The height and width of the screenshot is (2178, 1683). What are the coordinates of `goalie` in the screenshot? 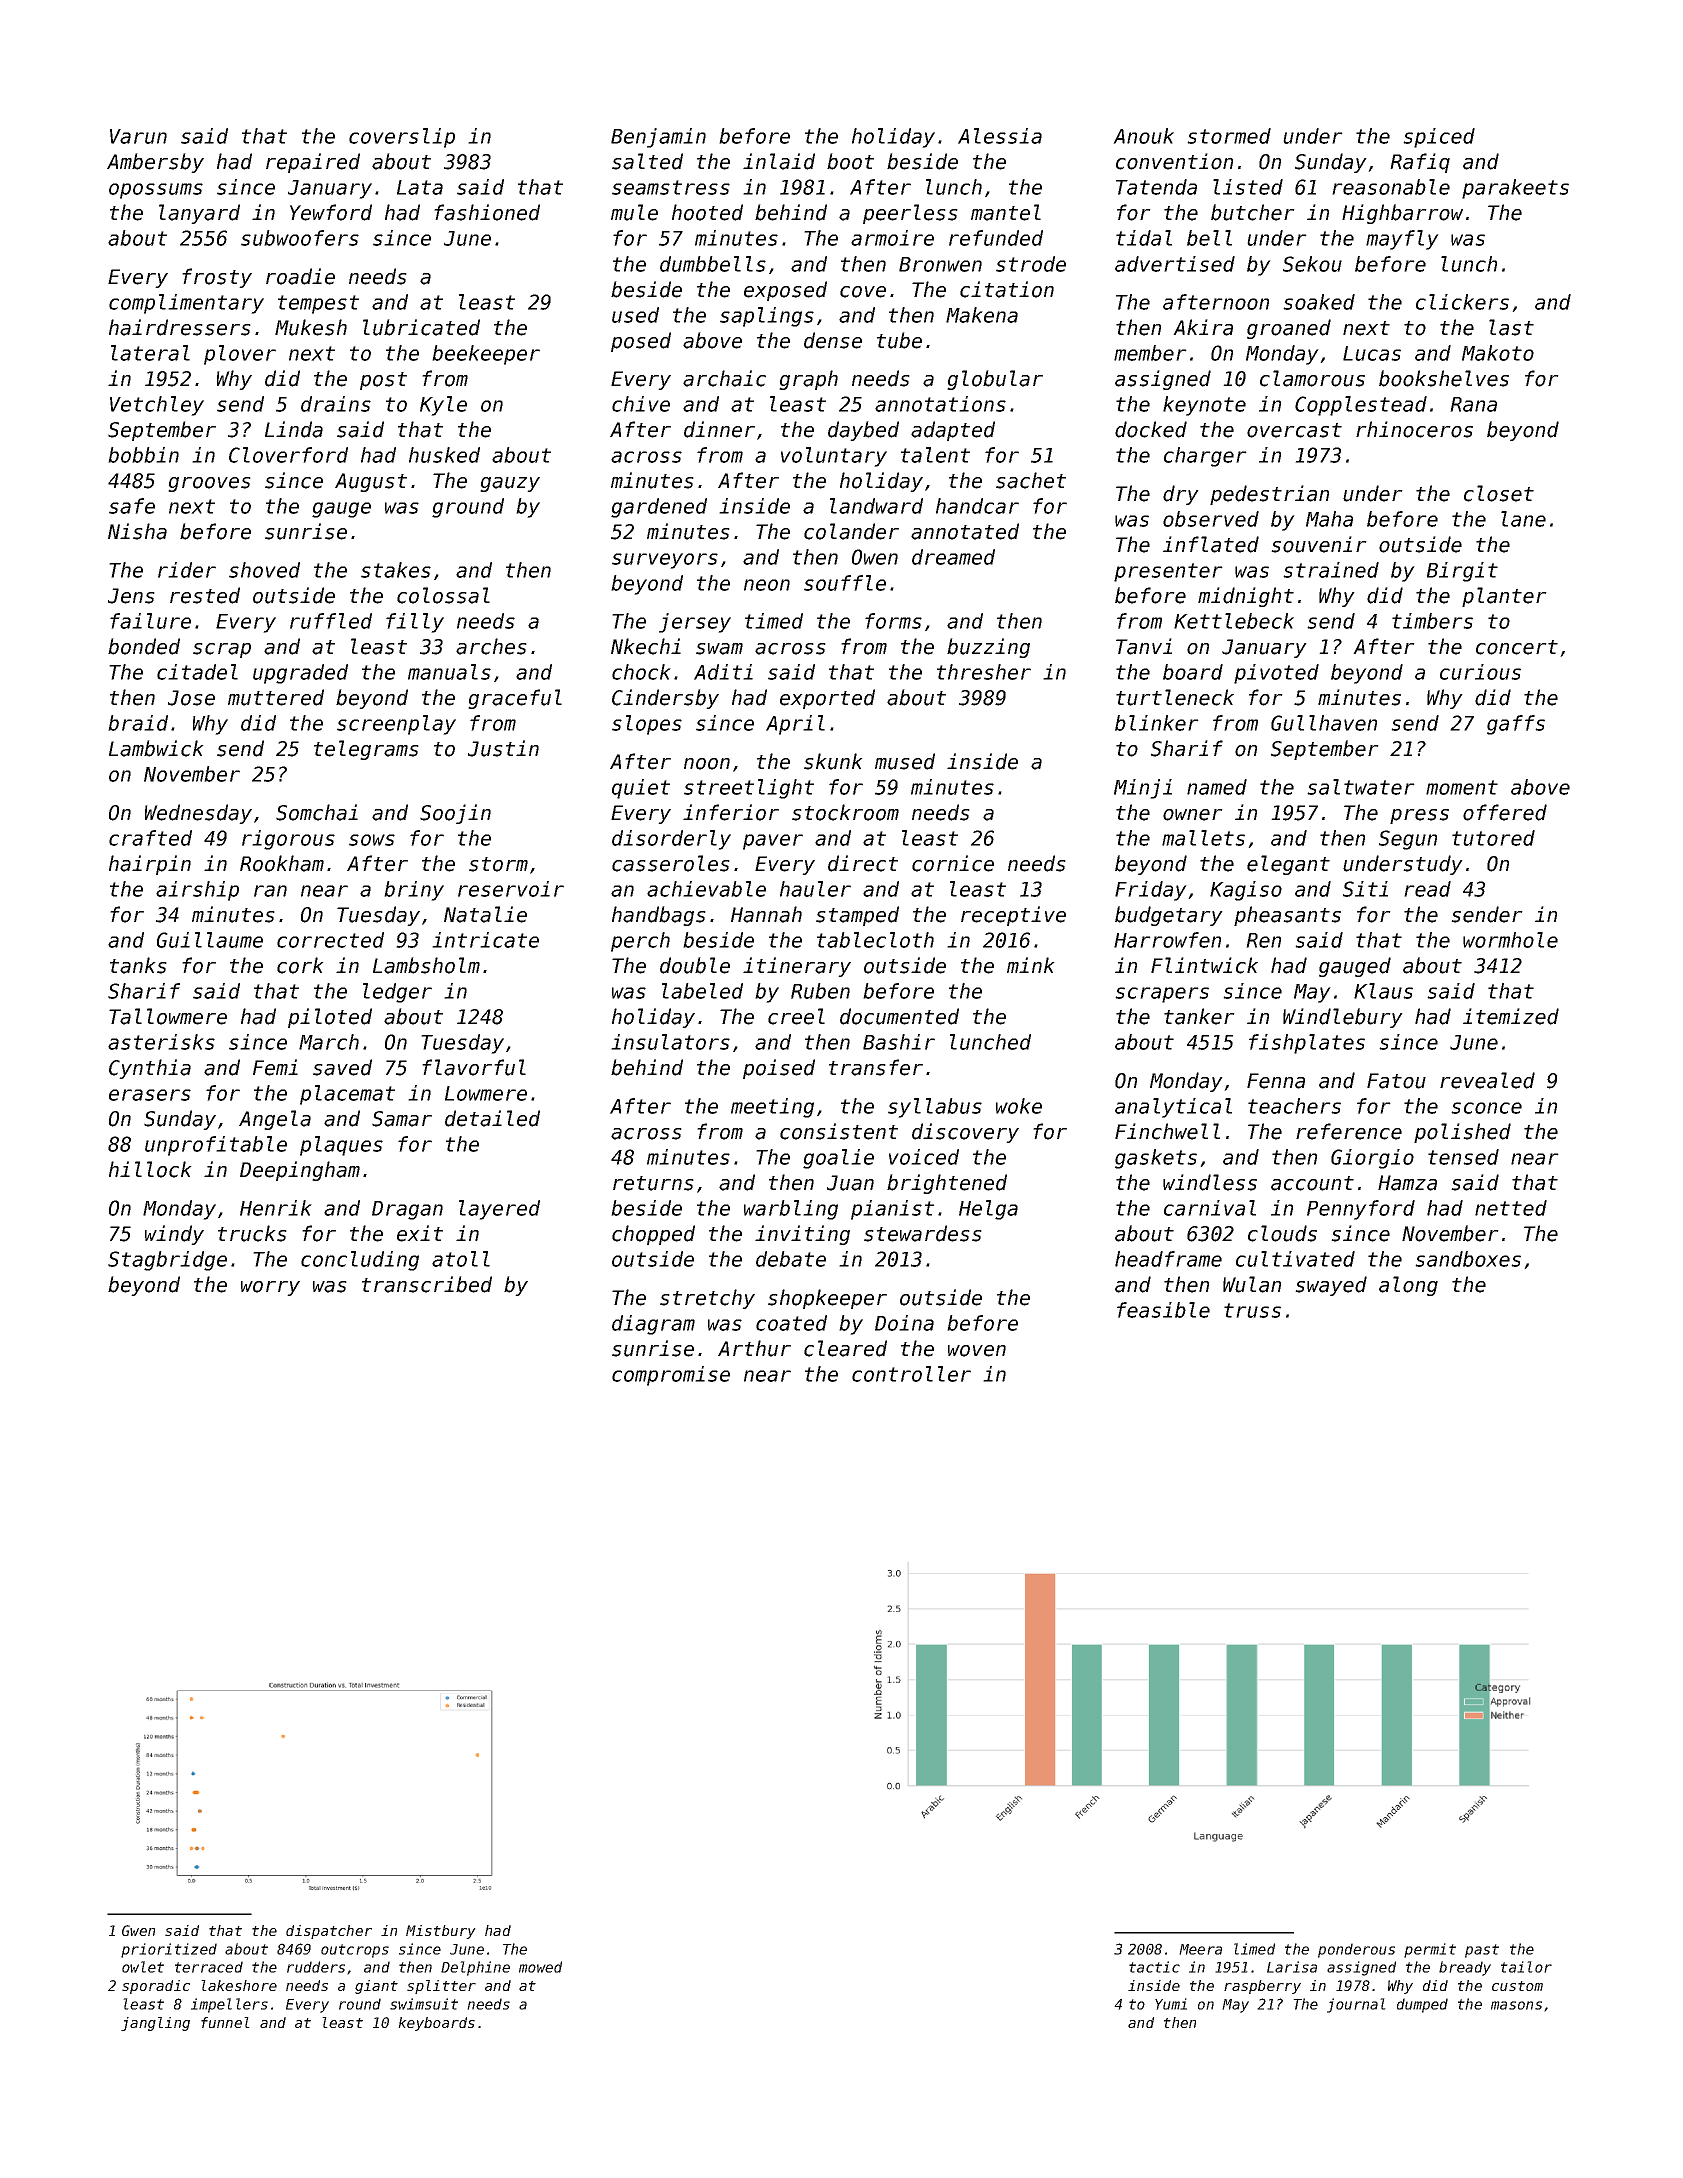 It's located at (838, 1159).
